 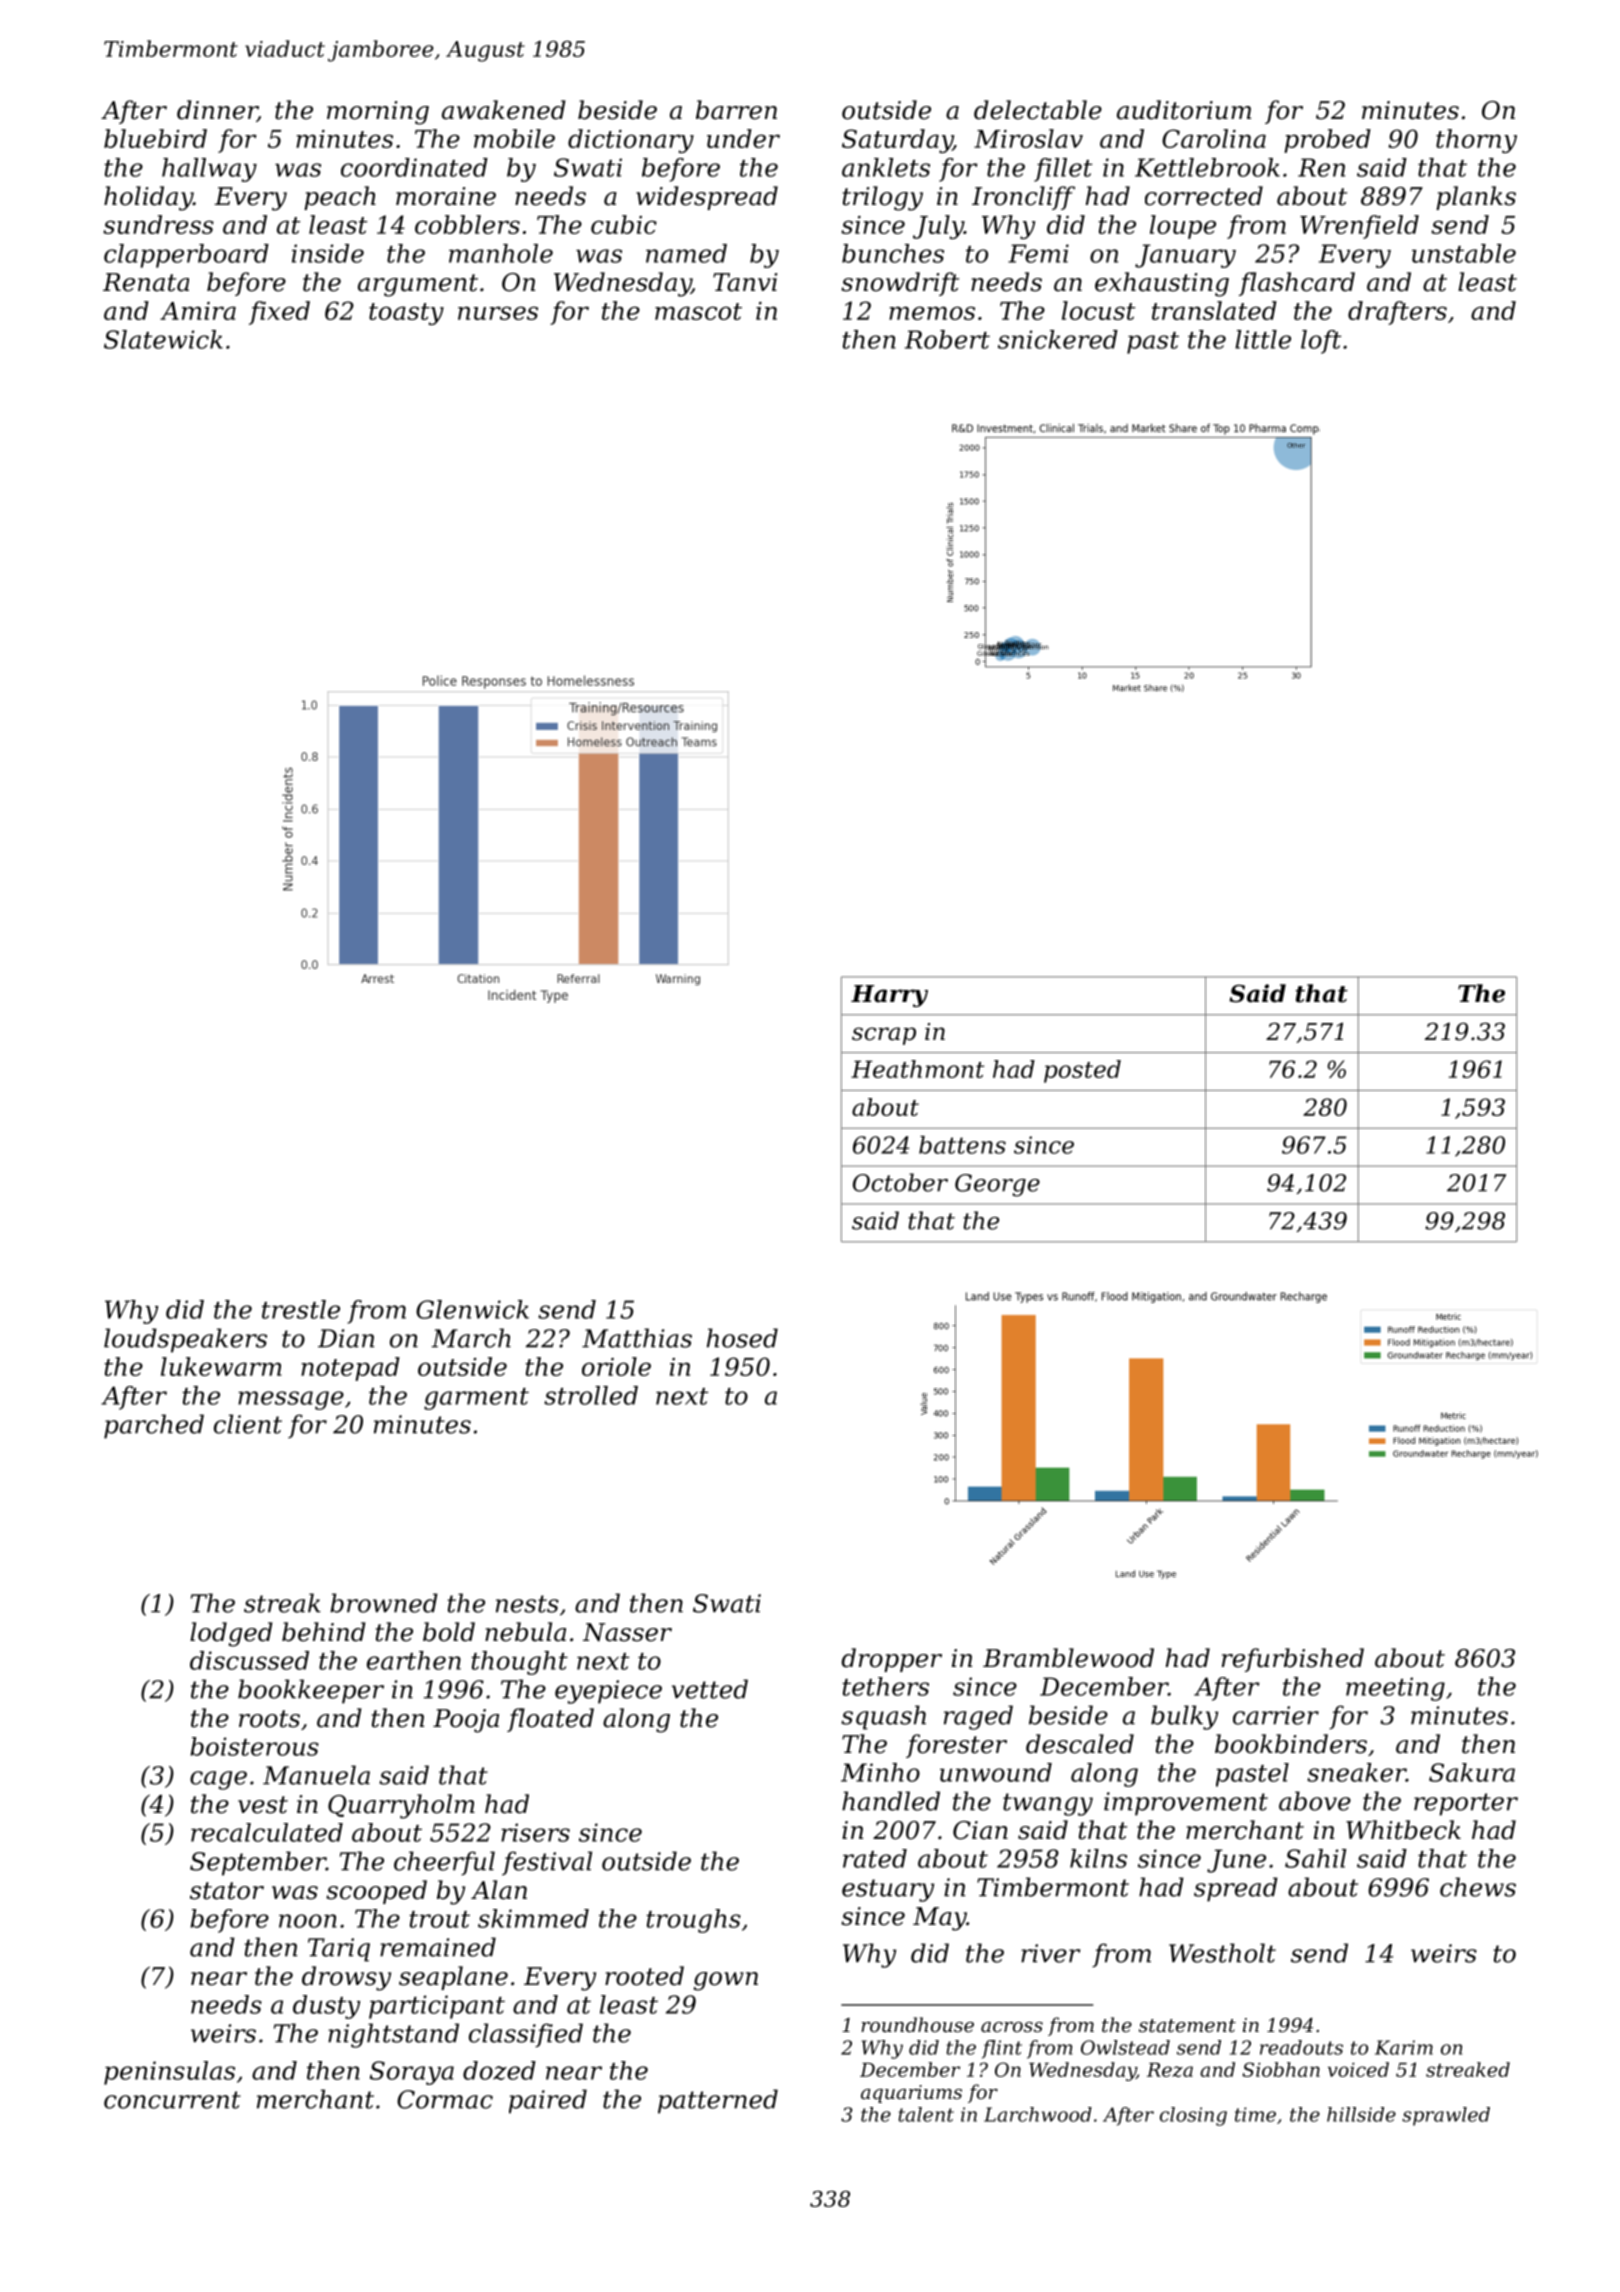 What do you see at coordinates (1395, 1689) in the screenshot?
I see `meeting` at bounding box center [1395, 1689].
